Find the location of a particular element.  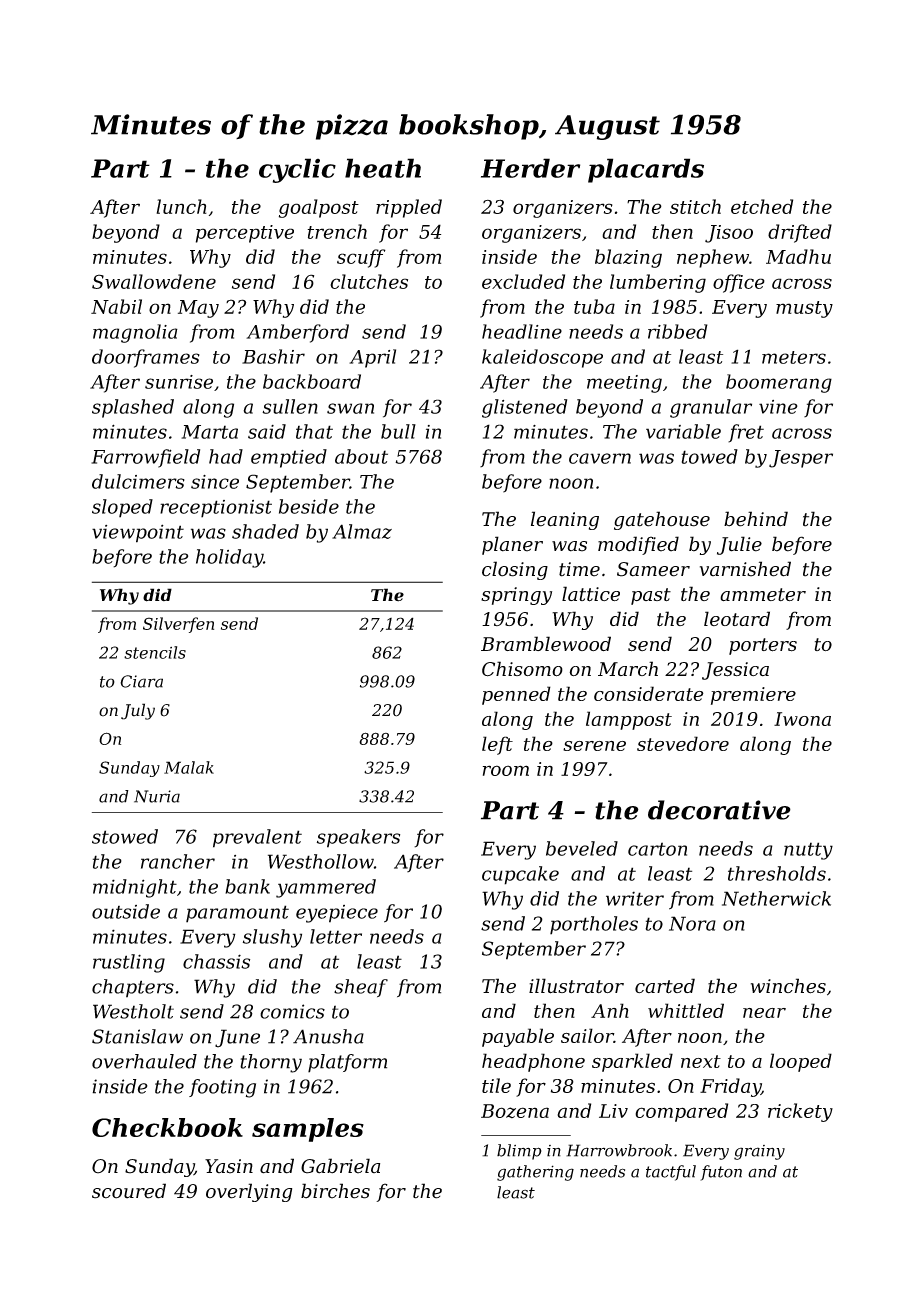

July is located at coordinates (138, 711).
